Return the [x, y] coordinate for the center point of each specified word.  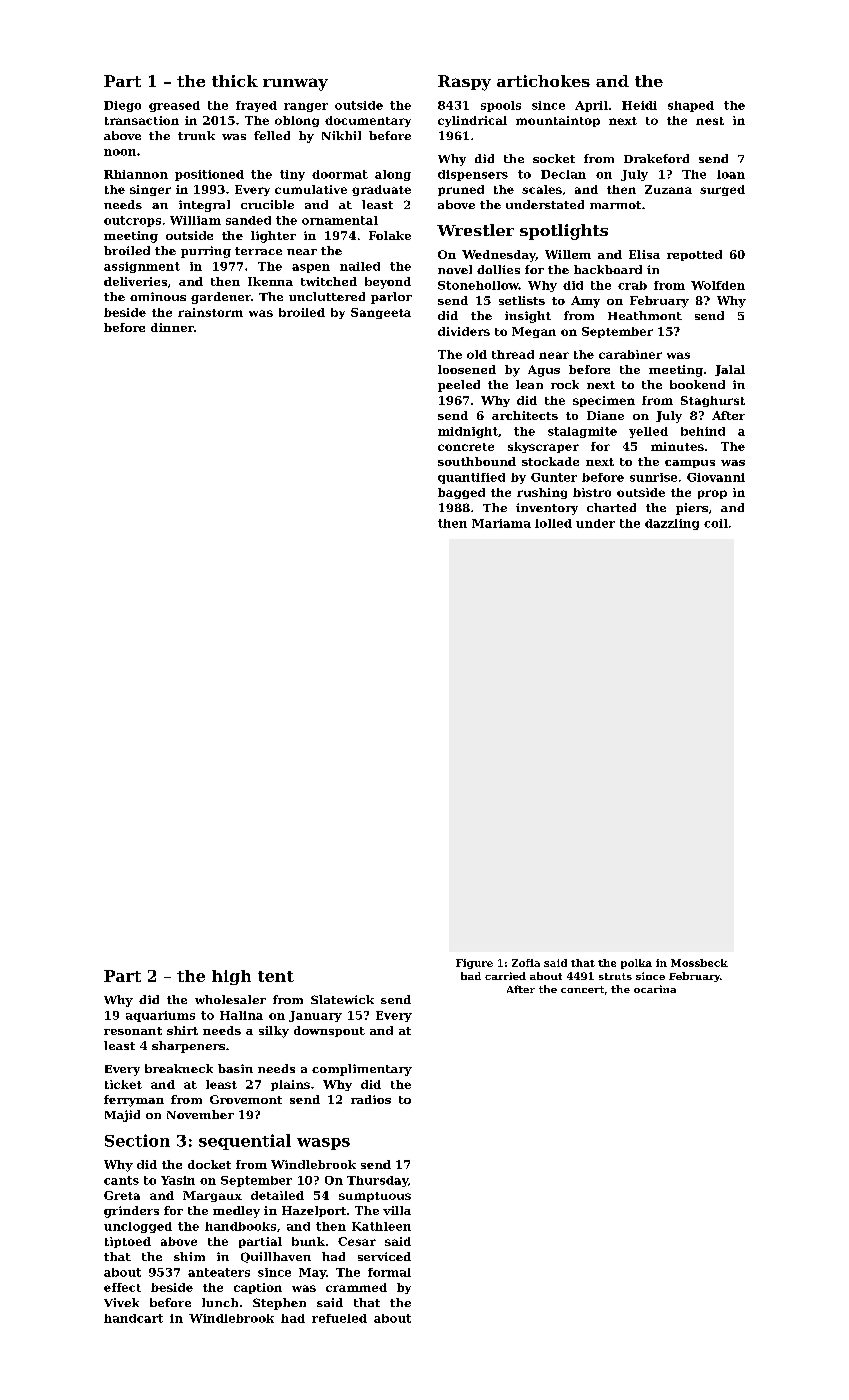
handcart [133, 1318]
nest [710, 121]
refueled [339, 1318]
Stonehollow [478, 285]
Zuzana [668, 189]
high [231, 977]
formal [389, 1272]
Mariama [501, 523]
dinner [172, 327]
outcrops [132, 221]
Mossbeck [699, 963]
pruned [461, 190]
